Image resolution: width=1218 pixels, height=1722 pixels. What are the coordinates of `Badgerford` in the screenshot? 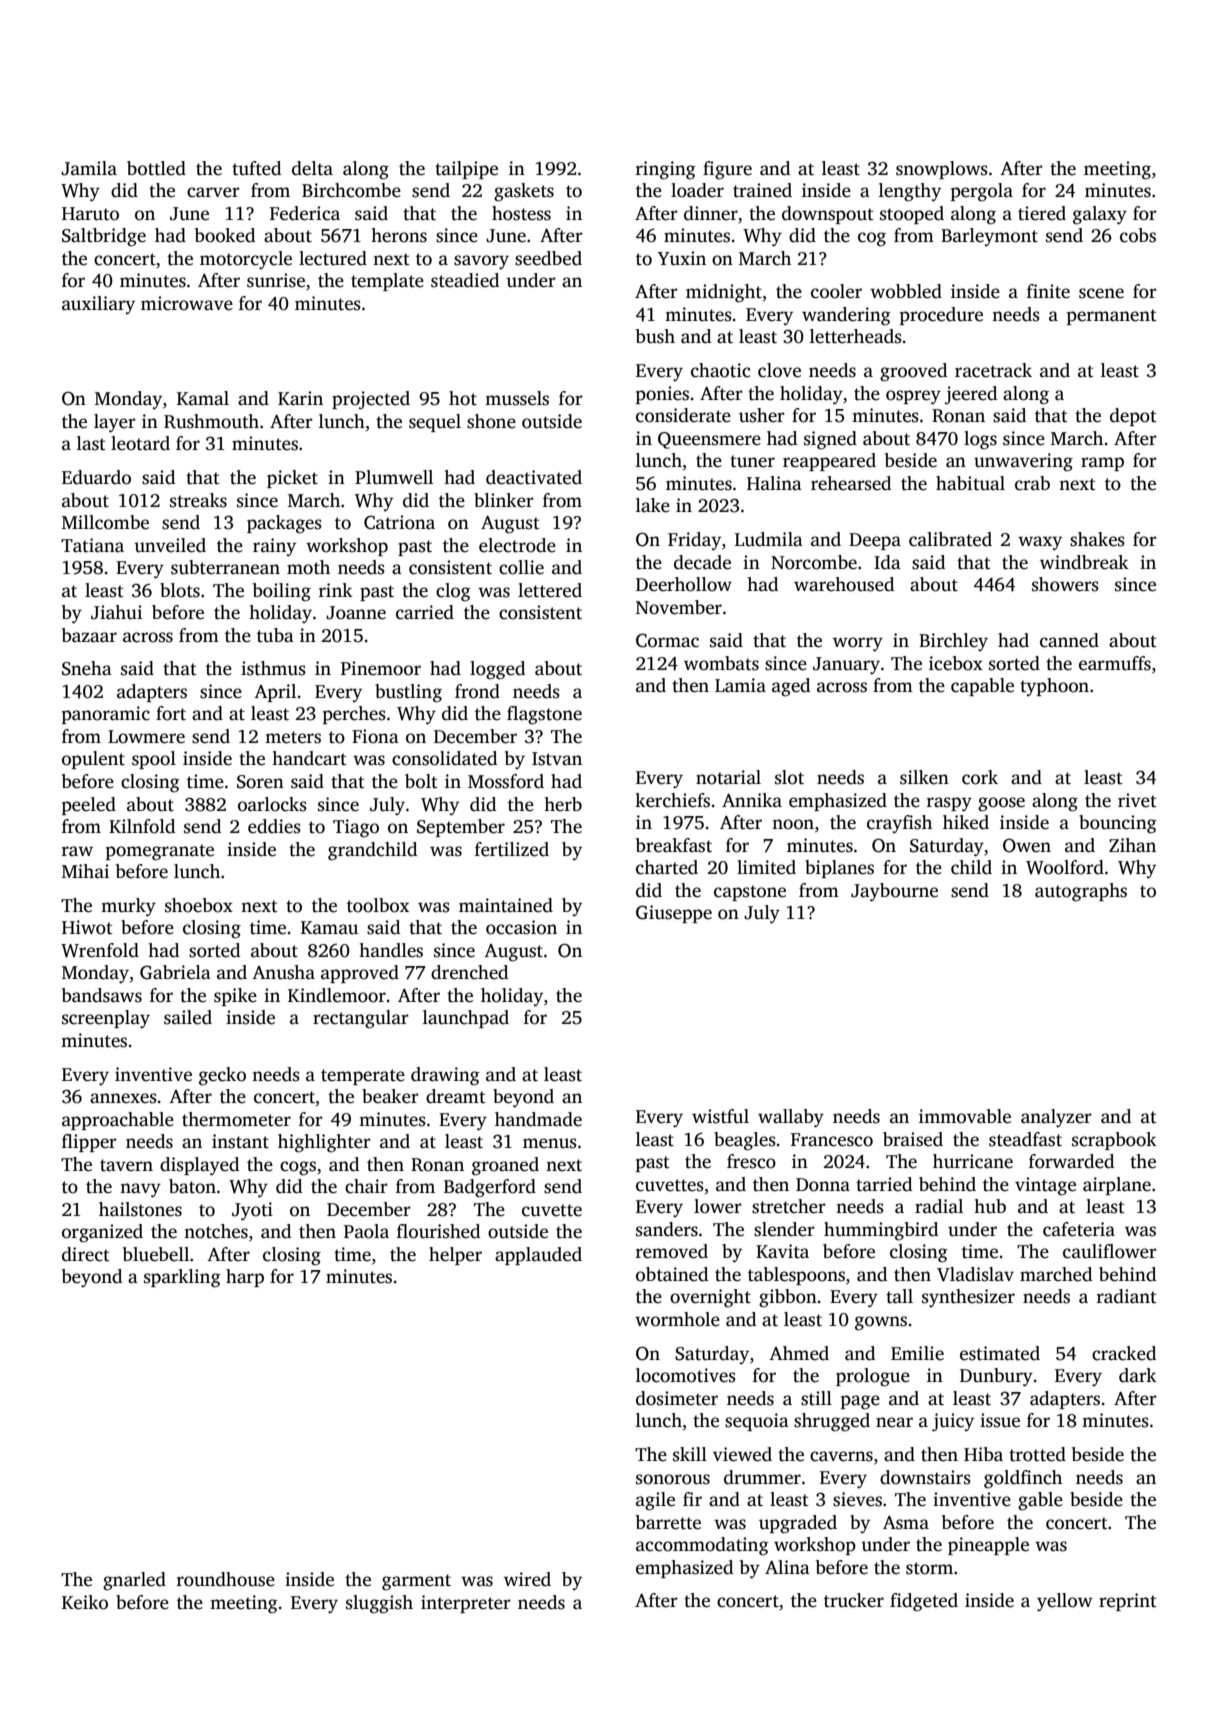 It's located at (490, 1188).
